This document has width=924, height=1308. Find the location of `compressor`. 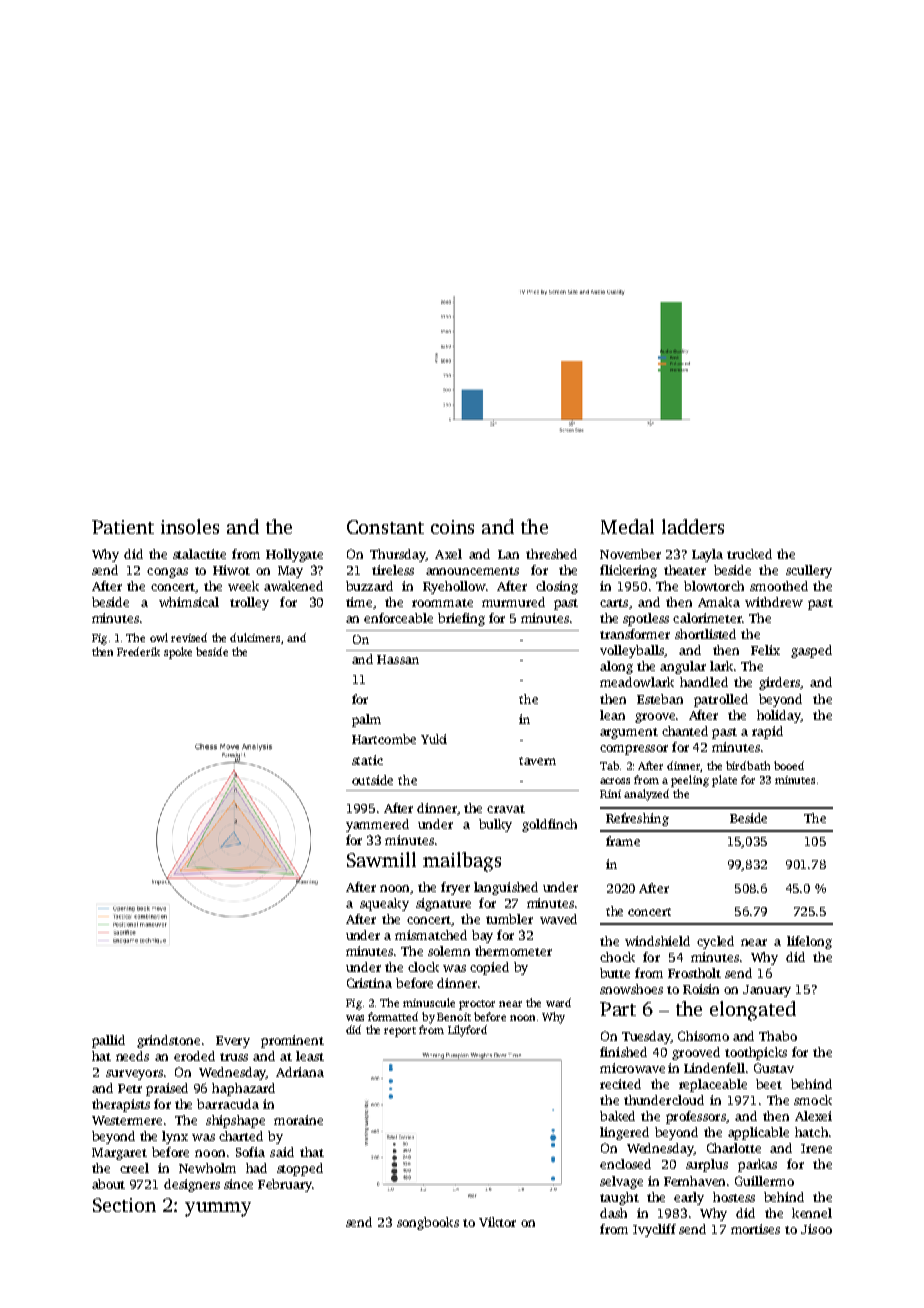

compressor is located at coordinates (634, 750).
